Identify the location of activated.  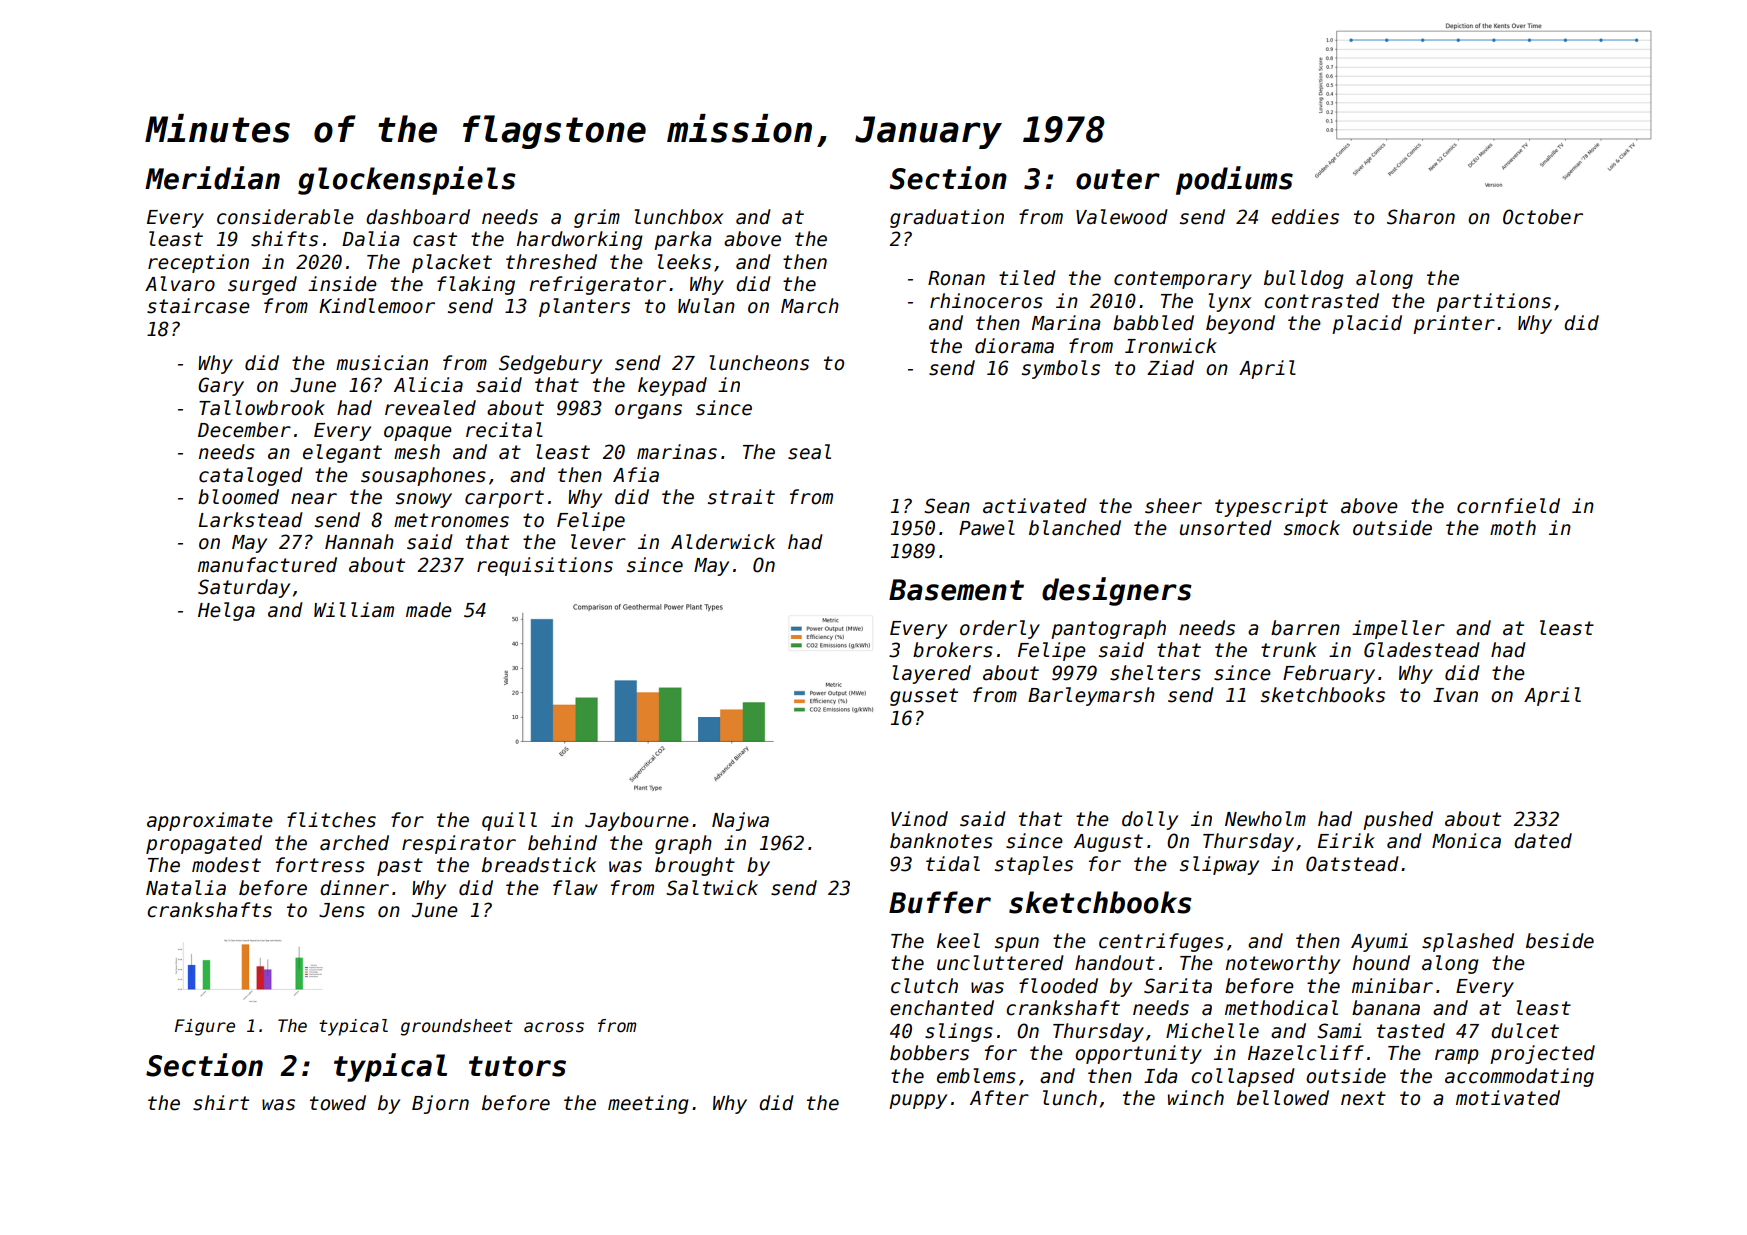
(1035, 506).
